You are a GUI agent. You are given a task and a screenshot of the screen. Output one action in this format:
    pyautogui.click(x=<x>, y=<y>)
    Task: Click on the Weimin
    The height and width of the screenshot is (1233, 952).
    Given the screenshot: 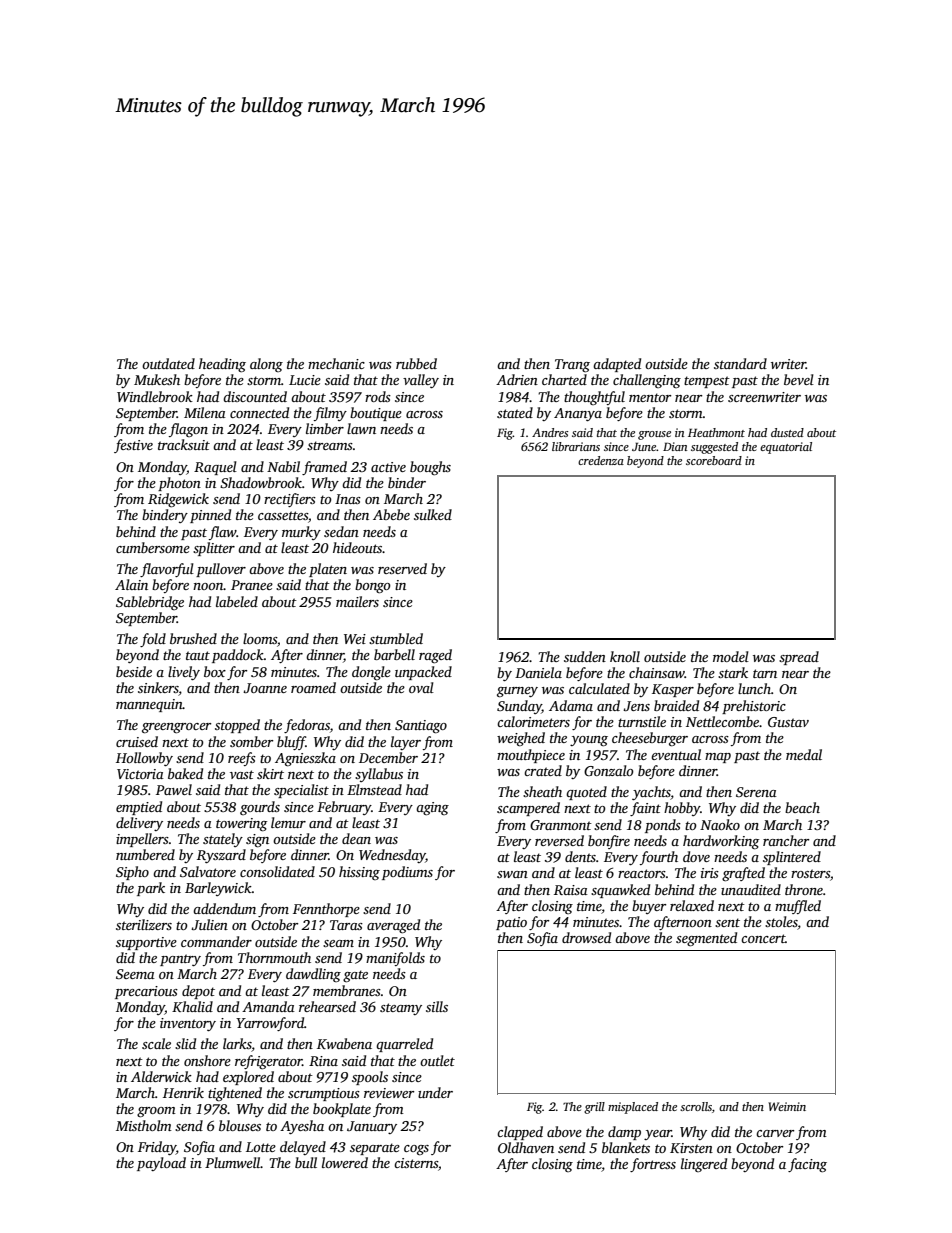 What is the action you would take?
    pyautogui.click(x=787, y=1106)
